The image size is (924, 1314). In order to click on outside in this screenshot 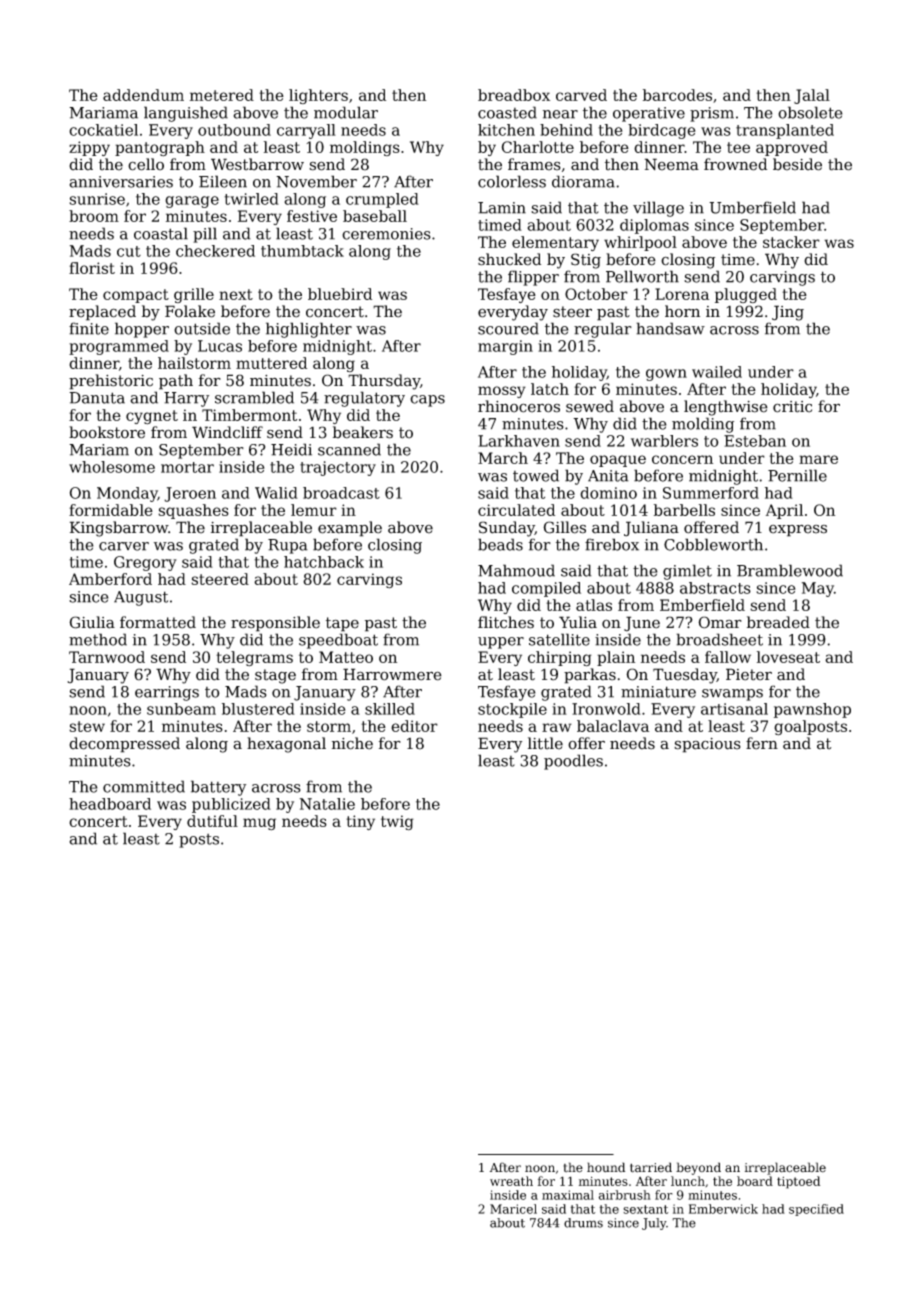, I will do `click(202, 328)`.
